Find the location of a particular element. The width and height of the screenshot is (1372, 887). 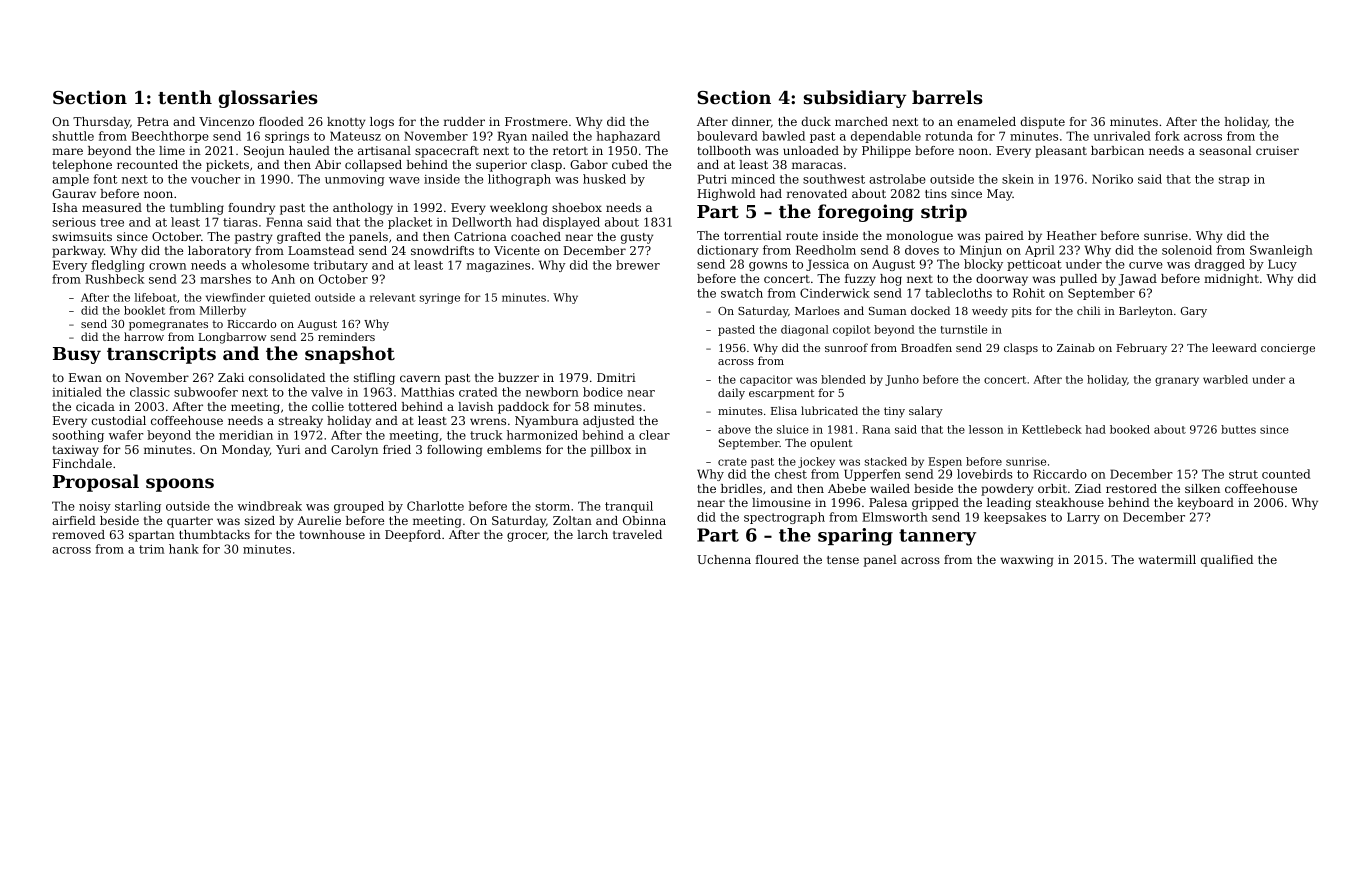

emblems is located at coordinates (514, 449).
